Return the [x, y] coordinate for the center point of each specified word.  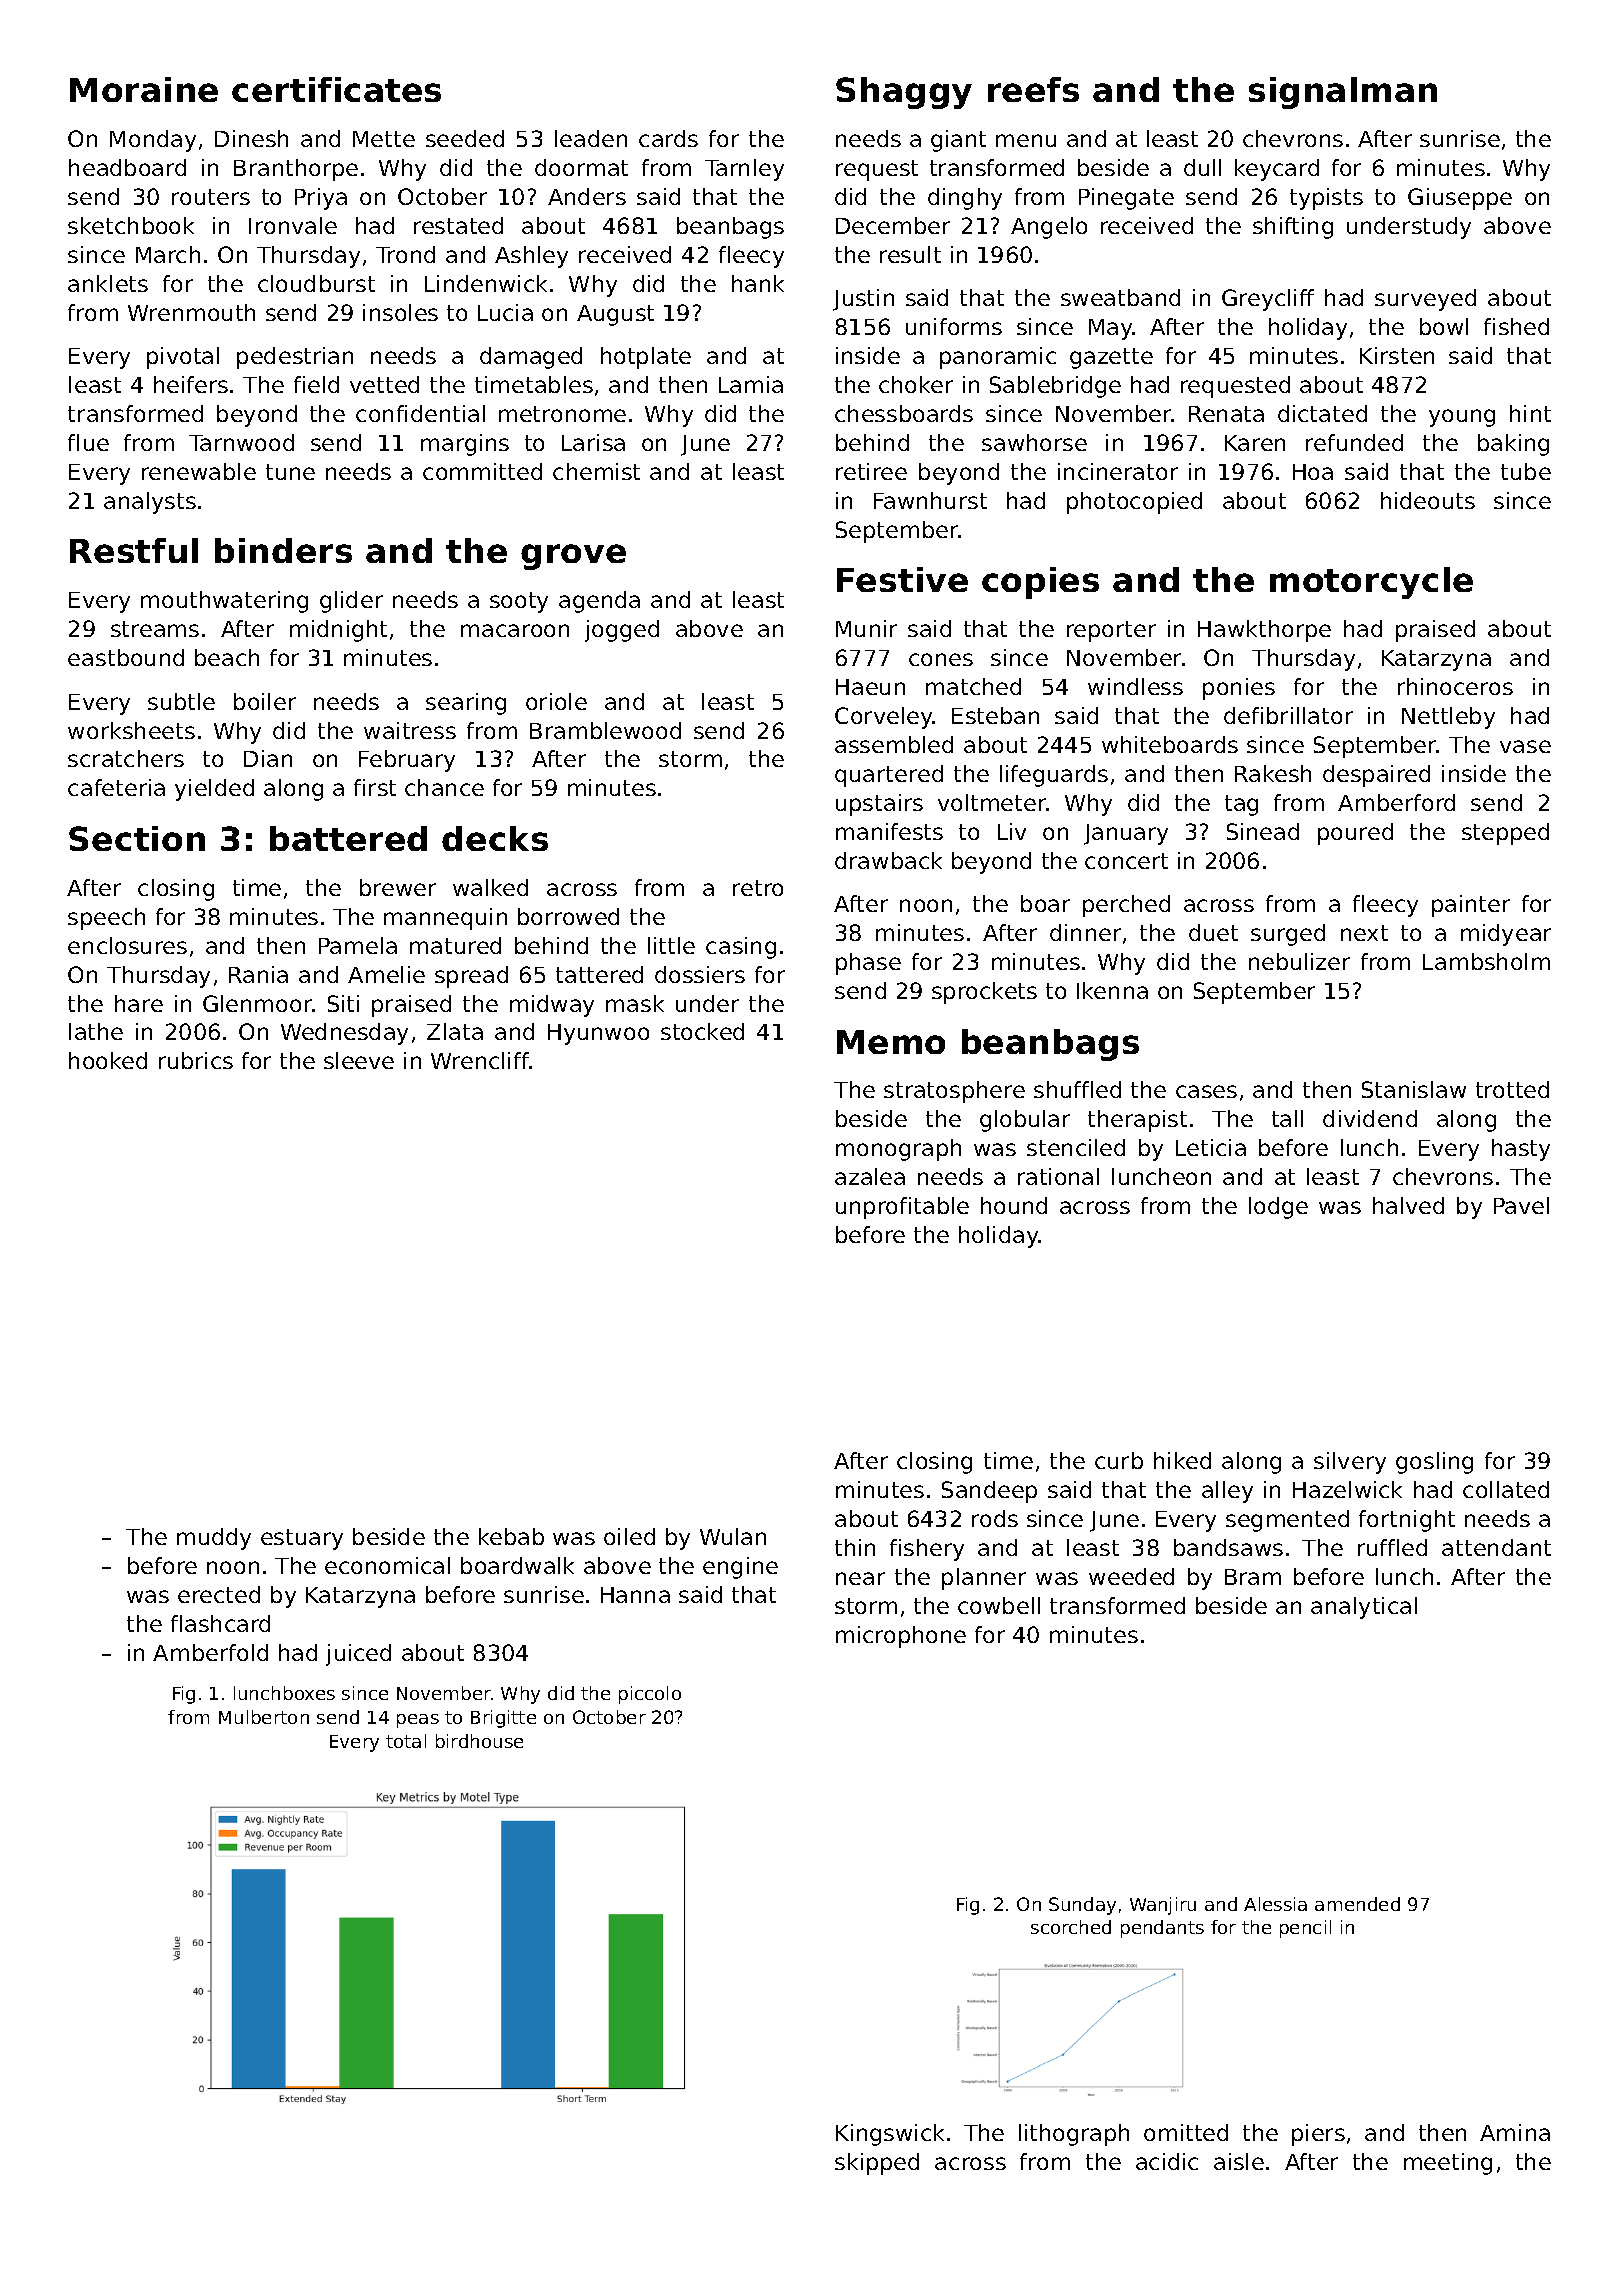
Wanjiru [1163, 1906]
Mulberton [264, 1717]
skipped [877, 2164]
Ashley [531, 257]
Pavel [1521, 1205]
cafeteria [116, 787]
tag [1241, 805]
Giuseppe [1460, 199]
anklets [108, 283]
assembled [894, 744]
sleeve [359, 1060]
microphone [901, 1637]
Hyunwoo [598, 1034]
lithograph [1074, 2135]
